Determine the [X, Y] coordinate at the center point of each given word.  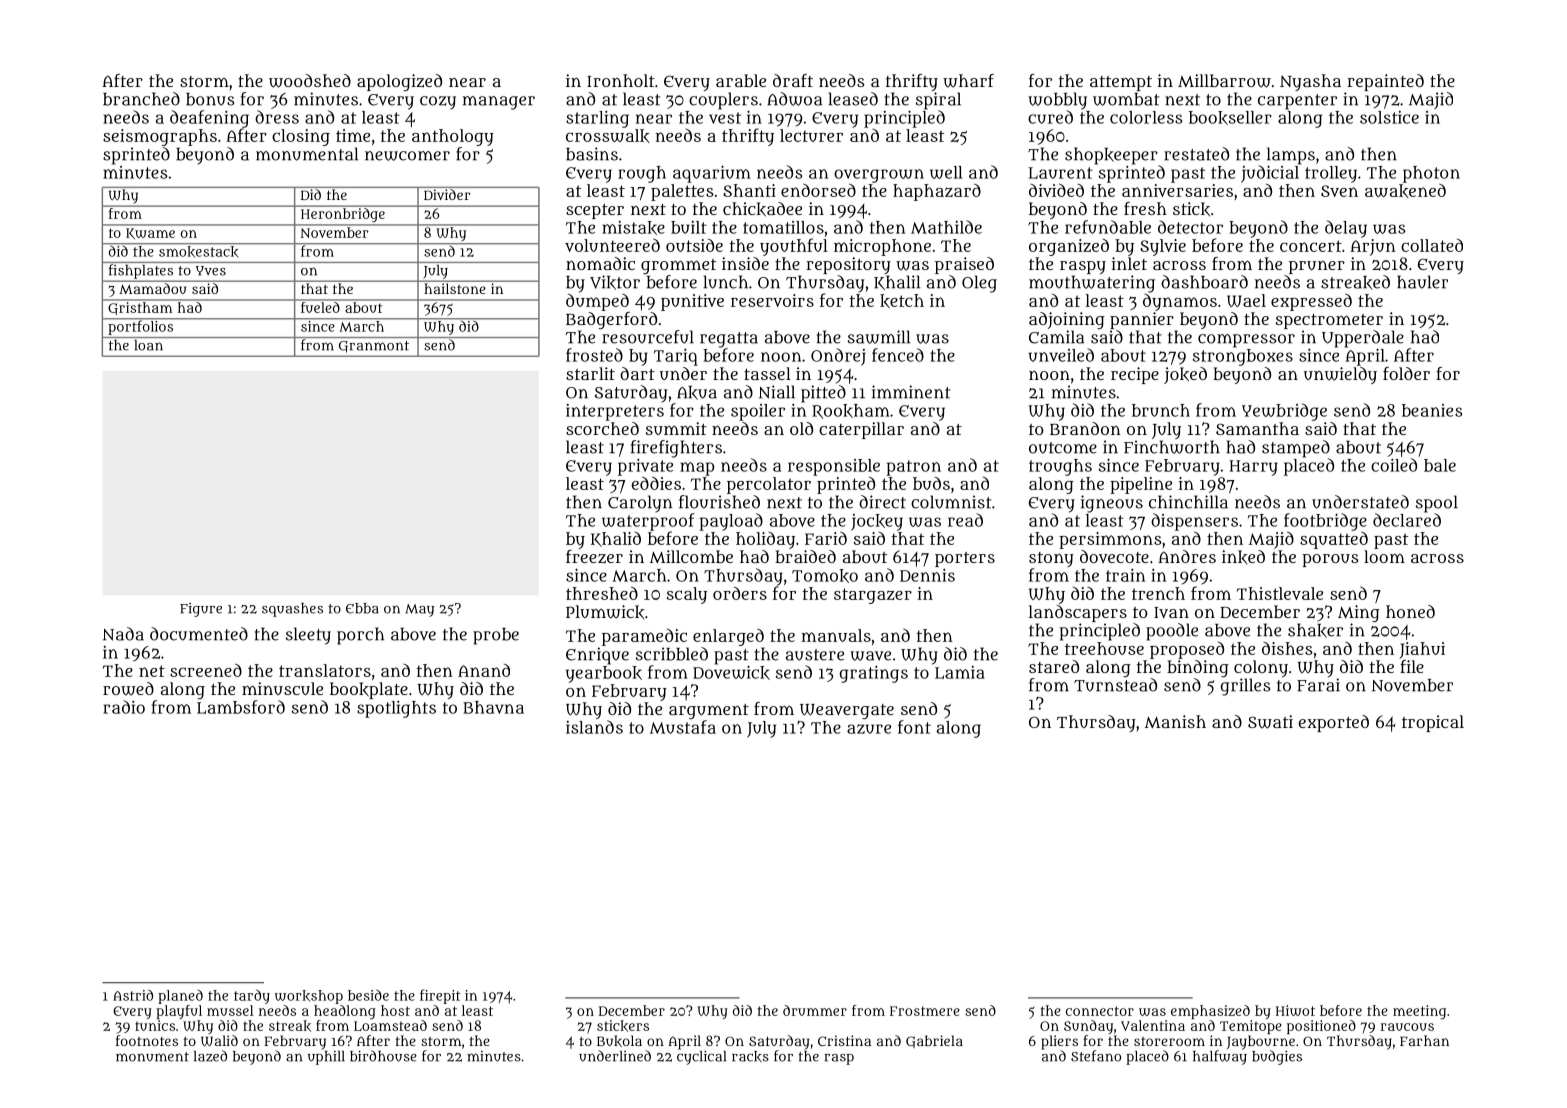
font [914, 727]
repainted [1385, 82]
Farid [826, 538]
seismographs [160, 137]
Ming [1359, 613]
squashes [292, 610]
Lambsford [241, 707]
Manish [1175, 721]
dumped [597, 302]
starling [597, 119]
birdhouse [383, 1056]
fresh [1145, 208]
